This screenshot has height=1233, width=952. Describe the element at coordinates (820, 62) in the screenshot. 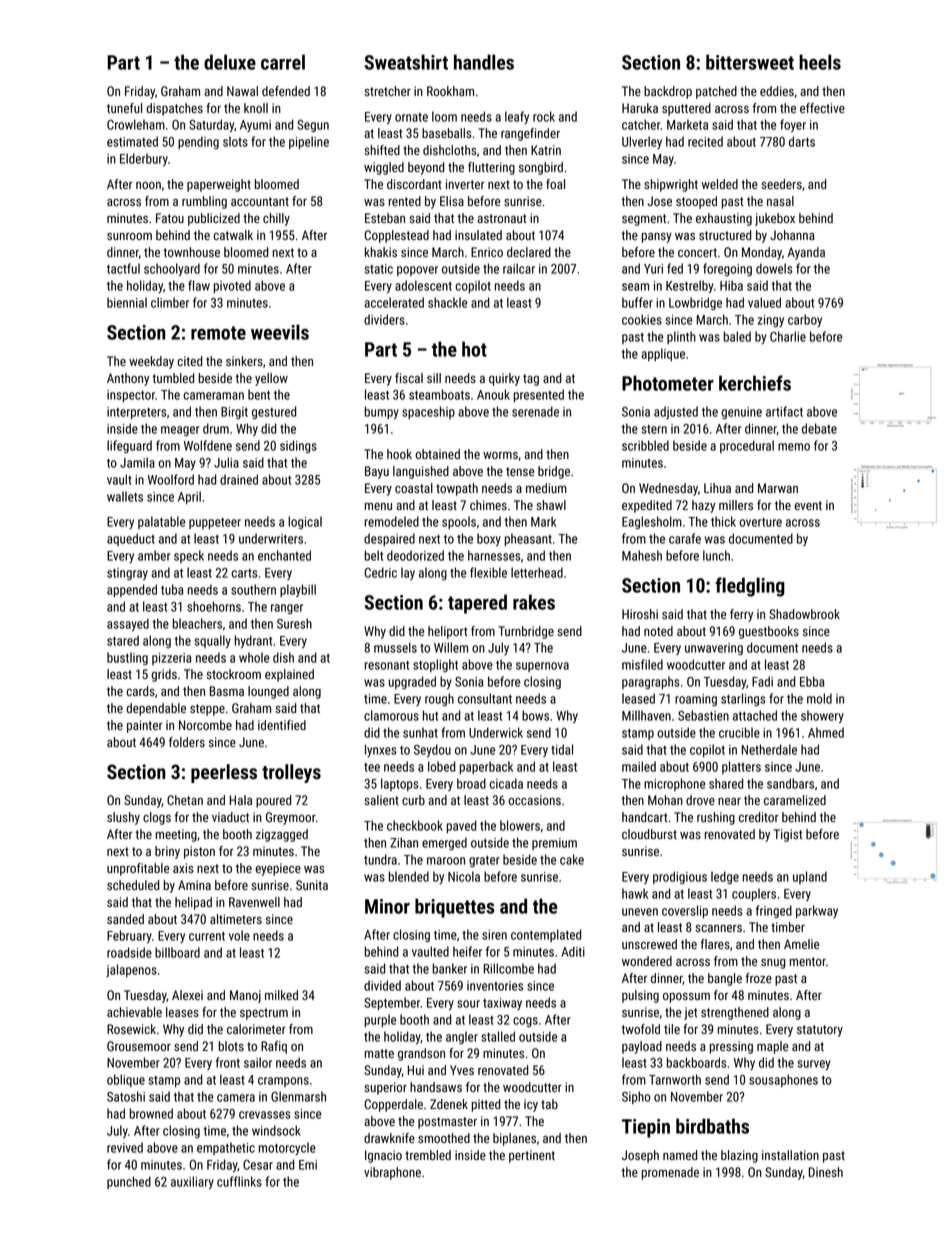

I see `heels` at that location.
